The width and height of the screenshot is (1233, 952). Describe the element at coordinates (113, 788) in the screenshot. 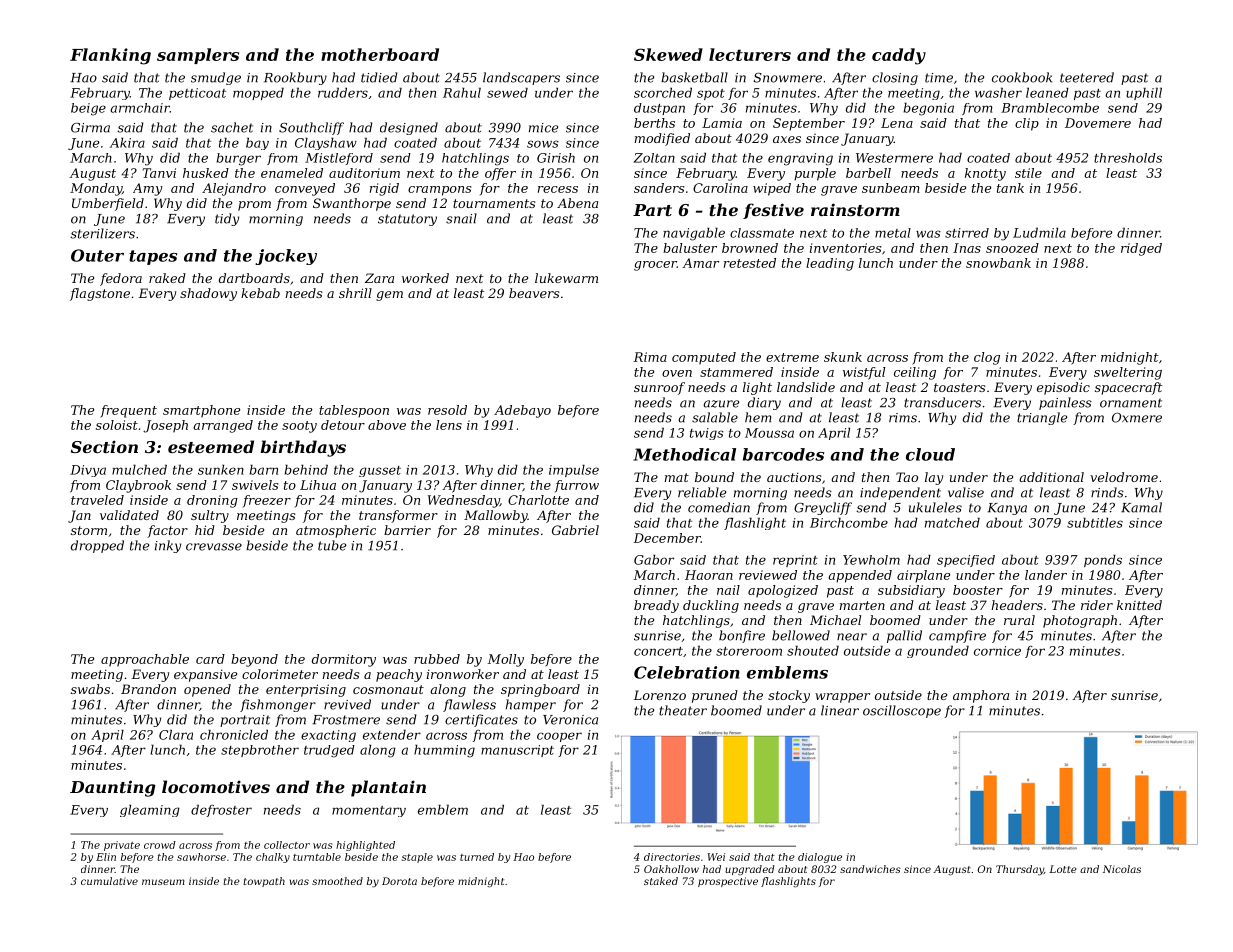

I see `Daunting` at that location.
